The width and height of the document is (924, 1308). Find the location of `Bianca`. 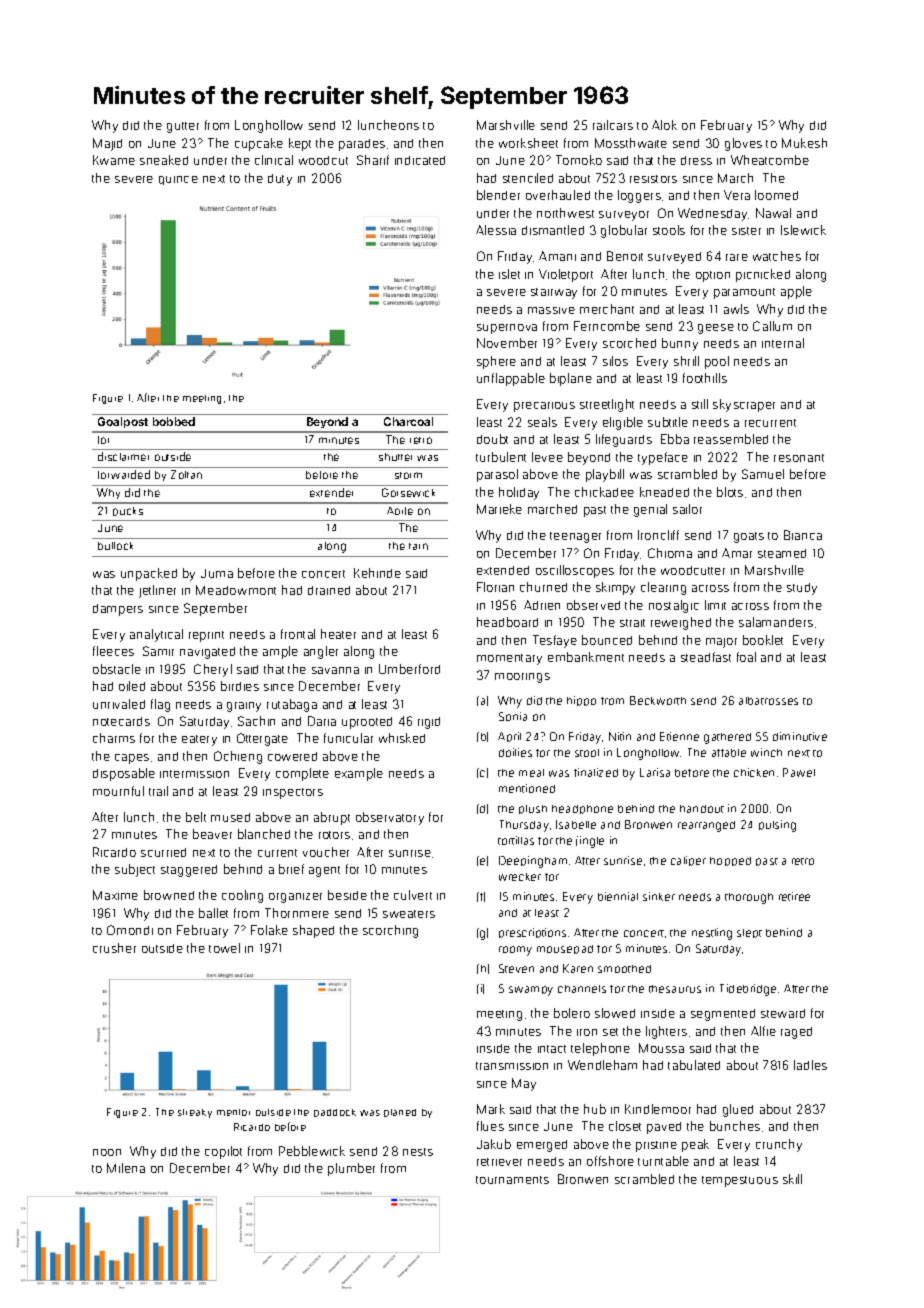

Bianca is located at coordinates (803, 535).
